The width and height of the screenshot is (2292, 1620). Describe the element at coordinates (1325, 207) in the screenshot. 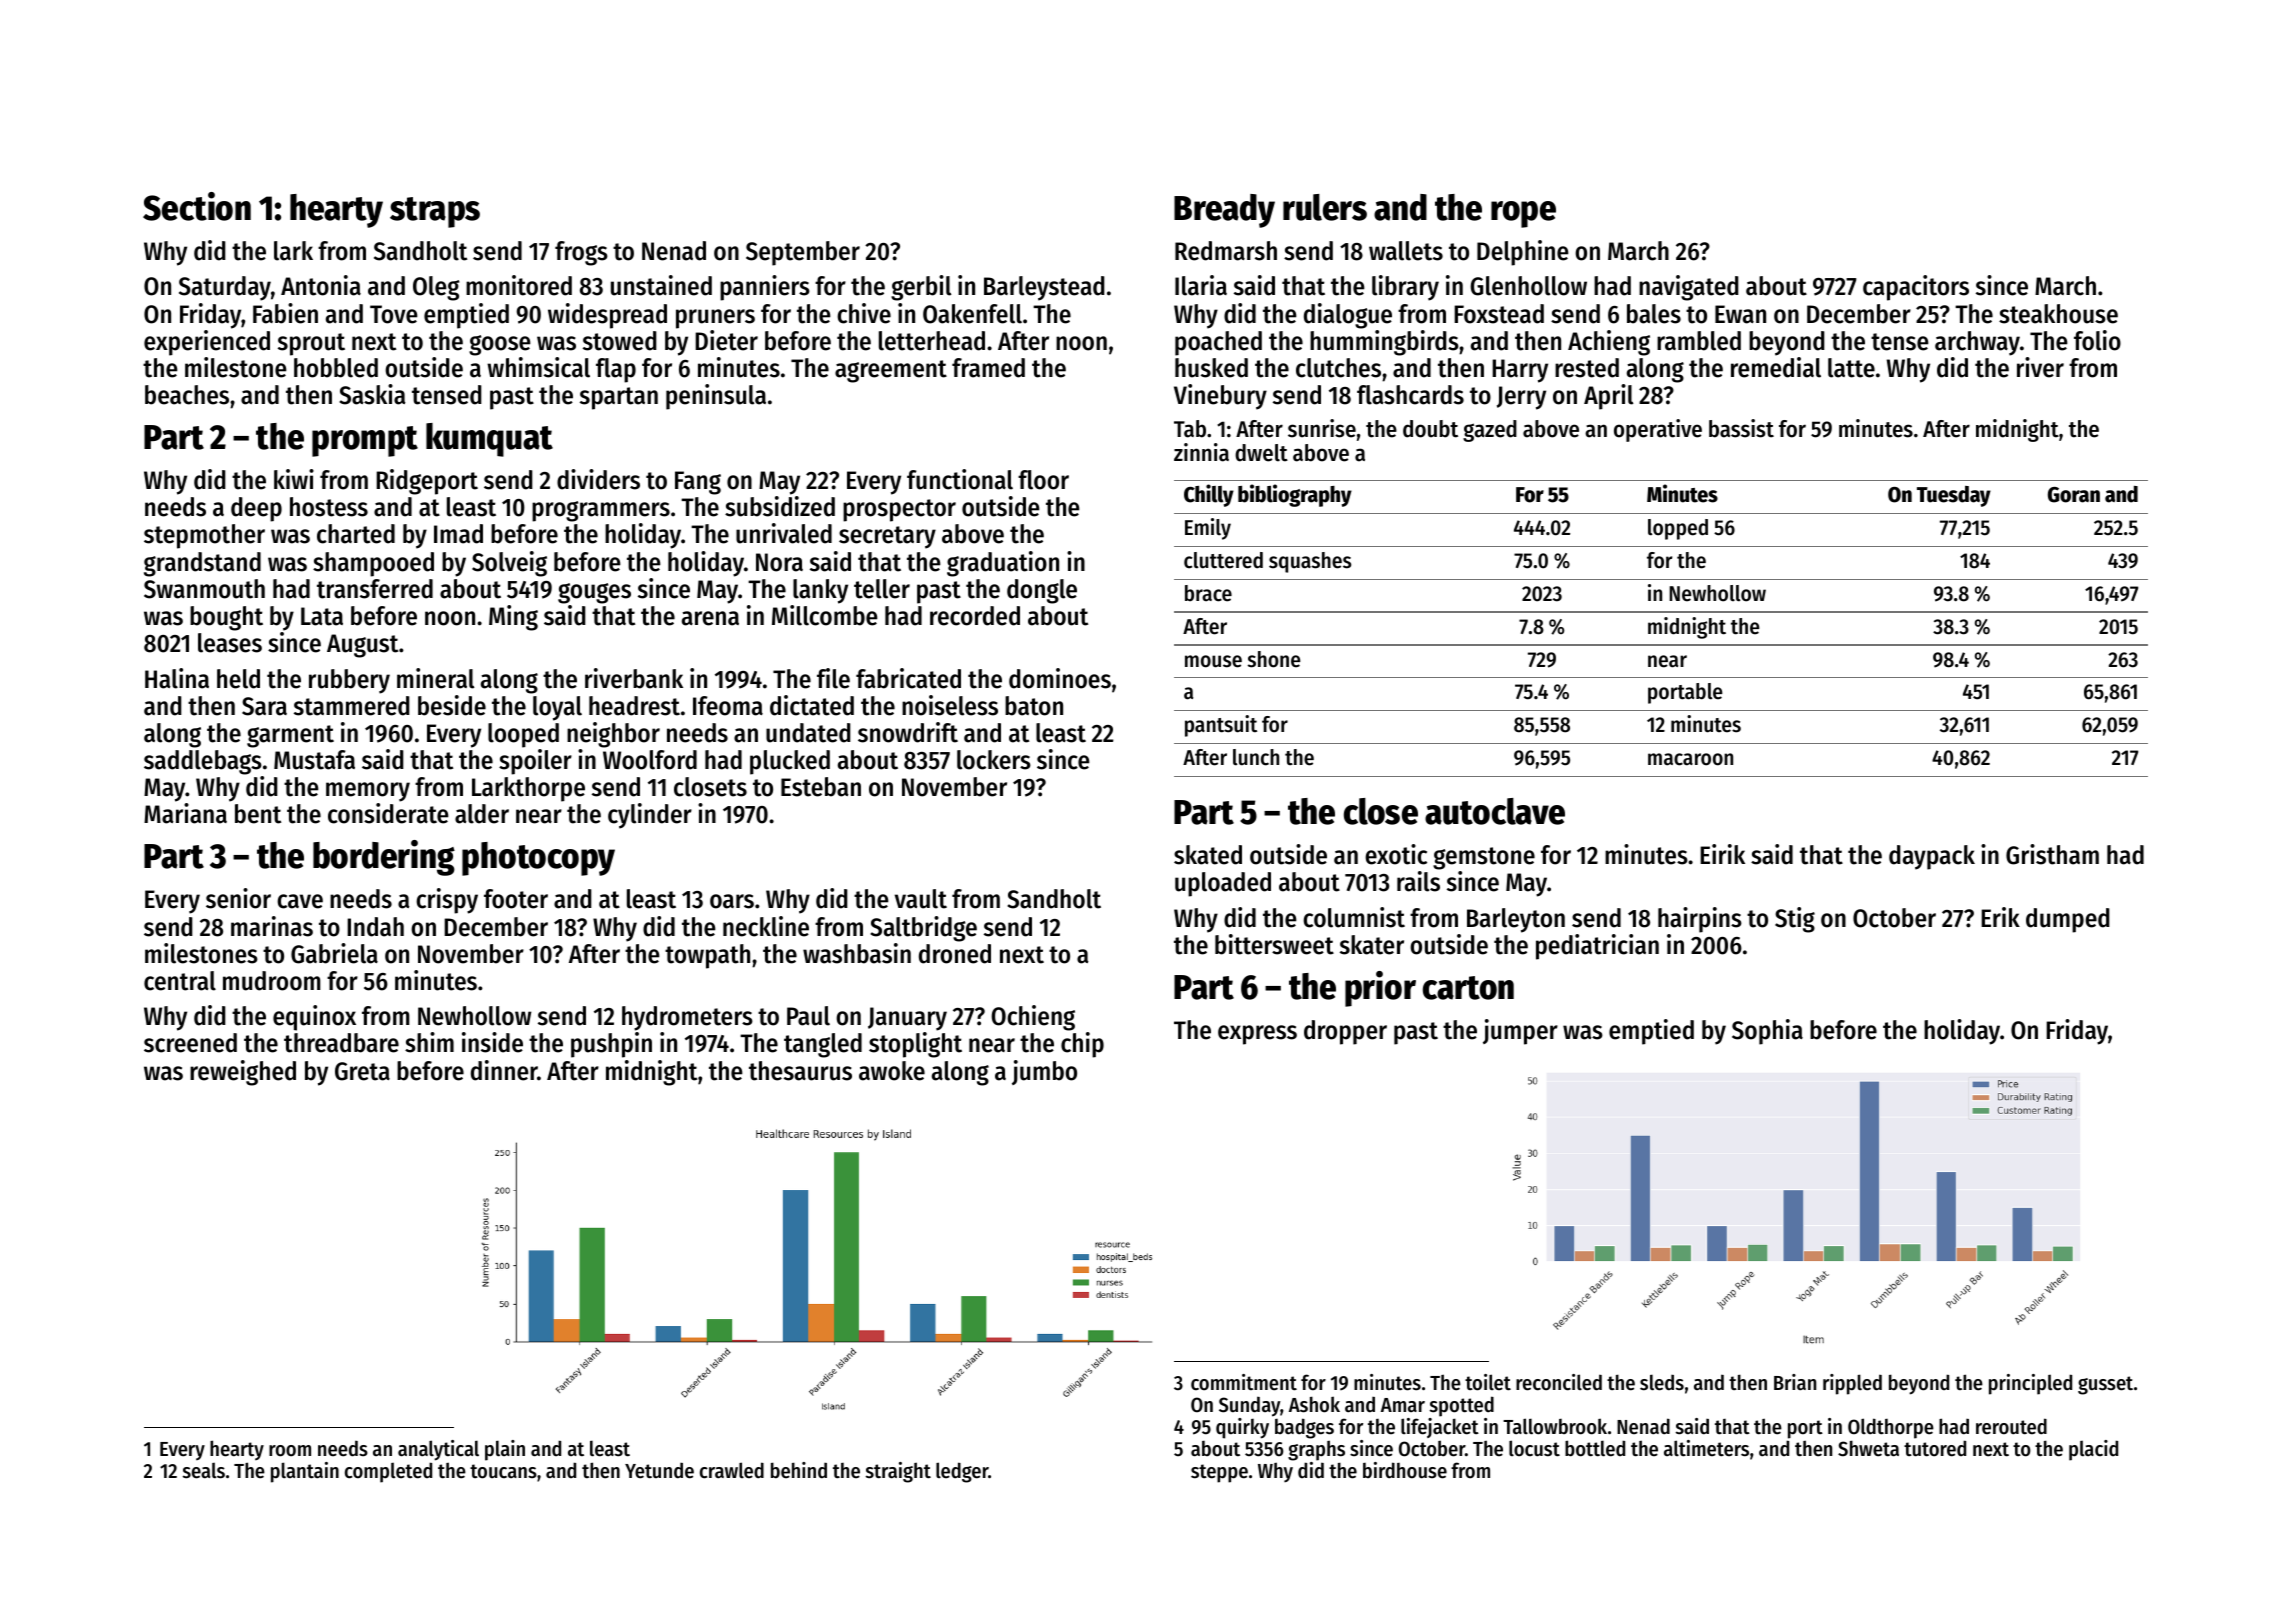

I see `rulers` at that location.
